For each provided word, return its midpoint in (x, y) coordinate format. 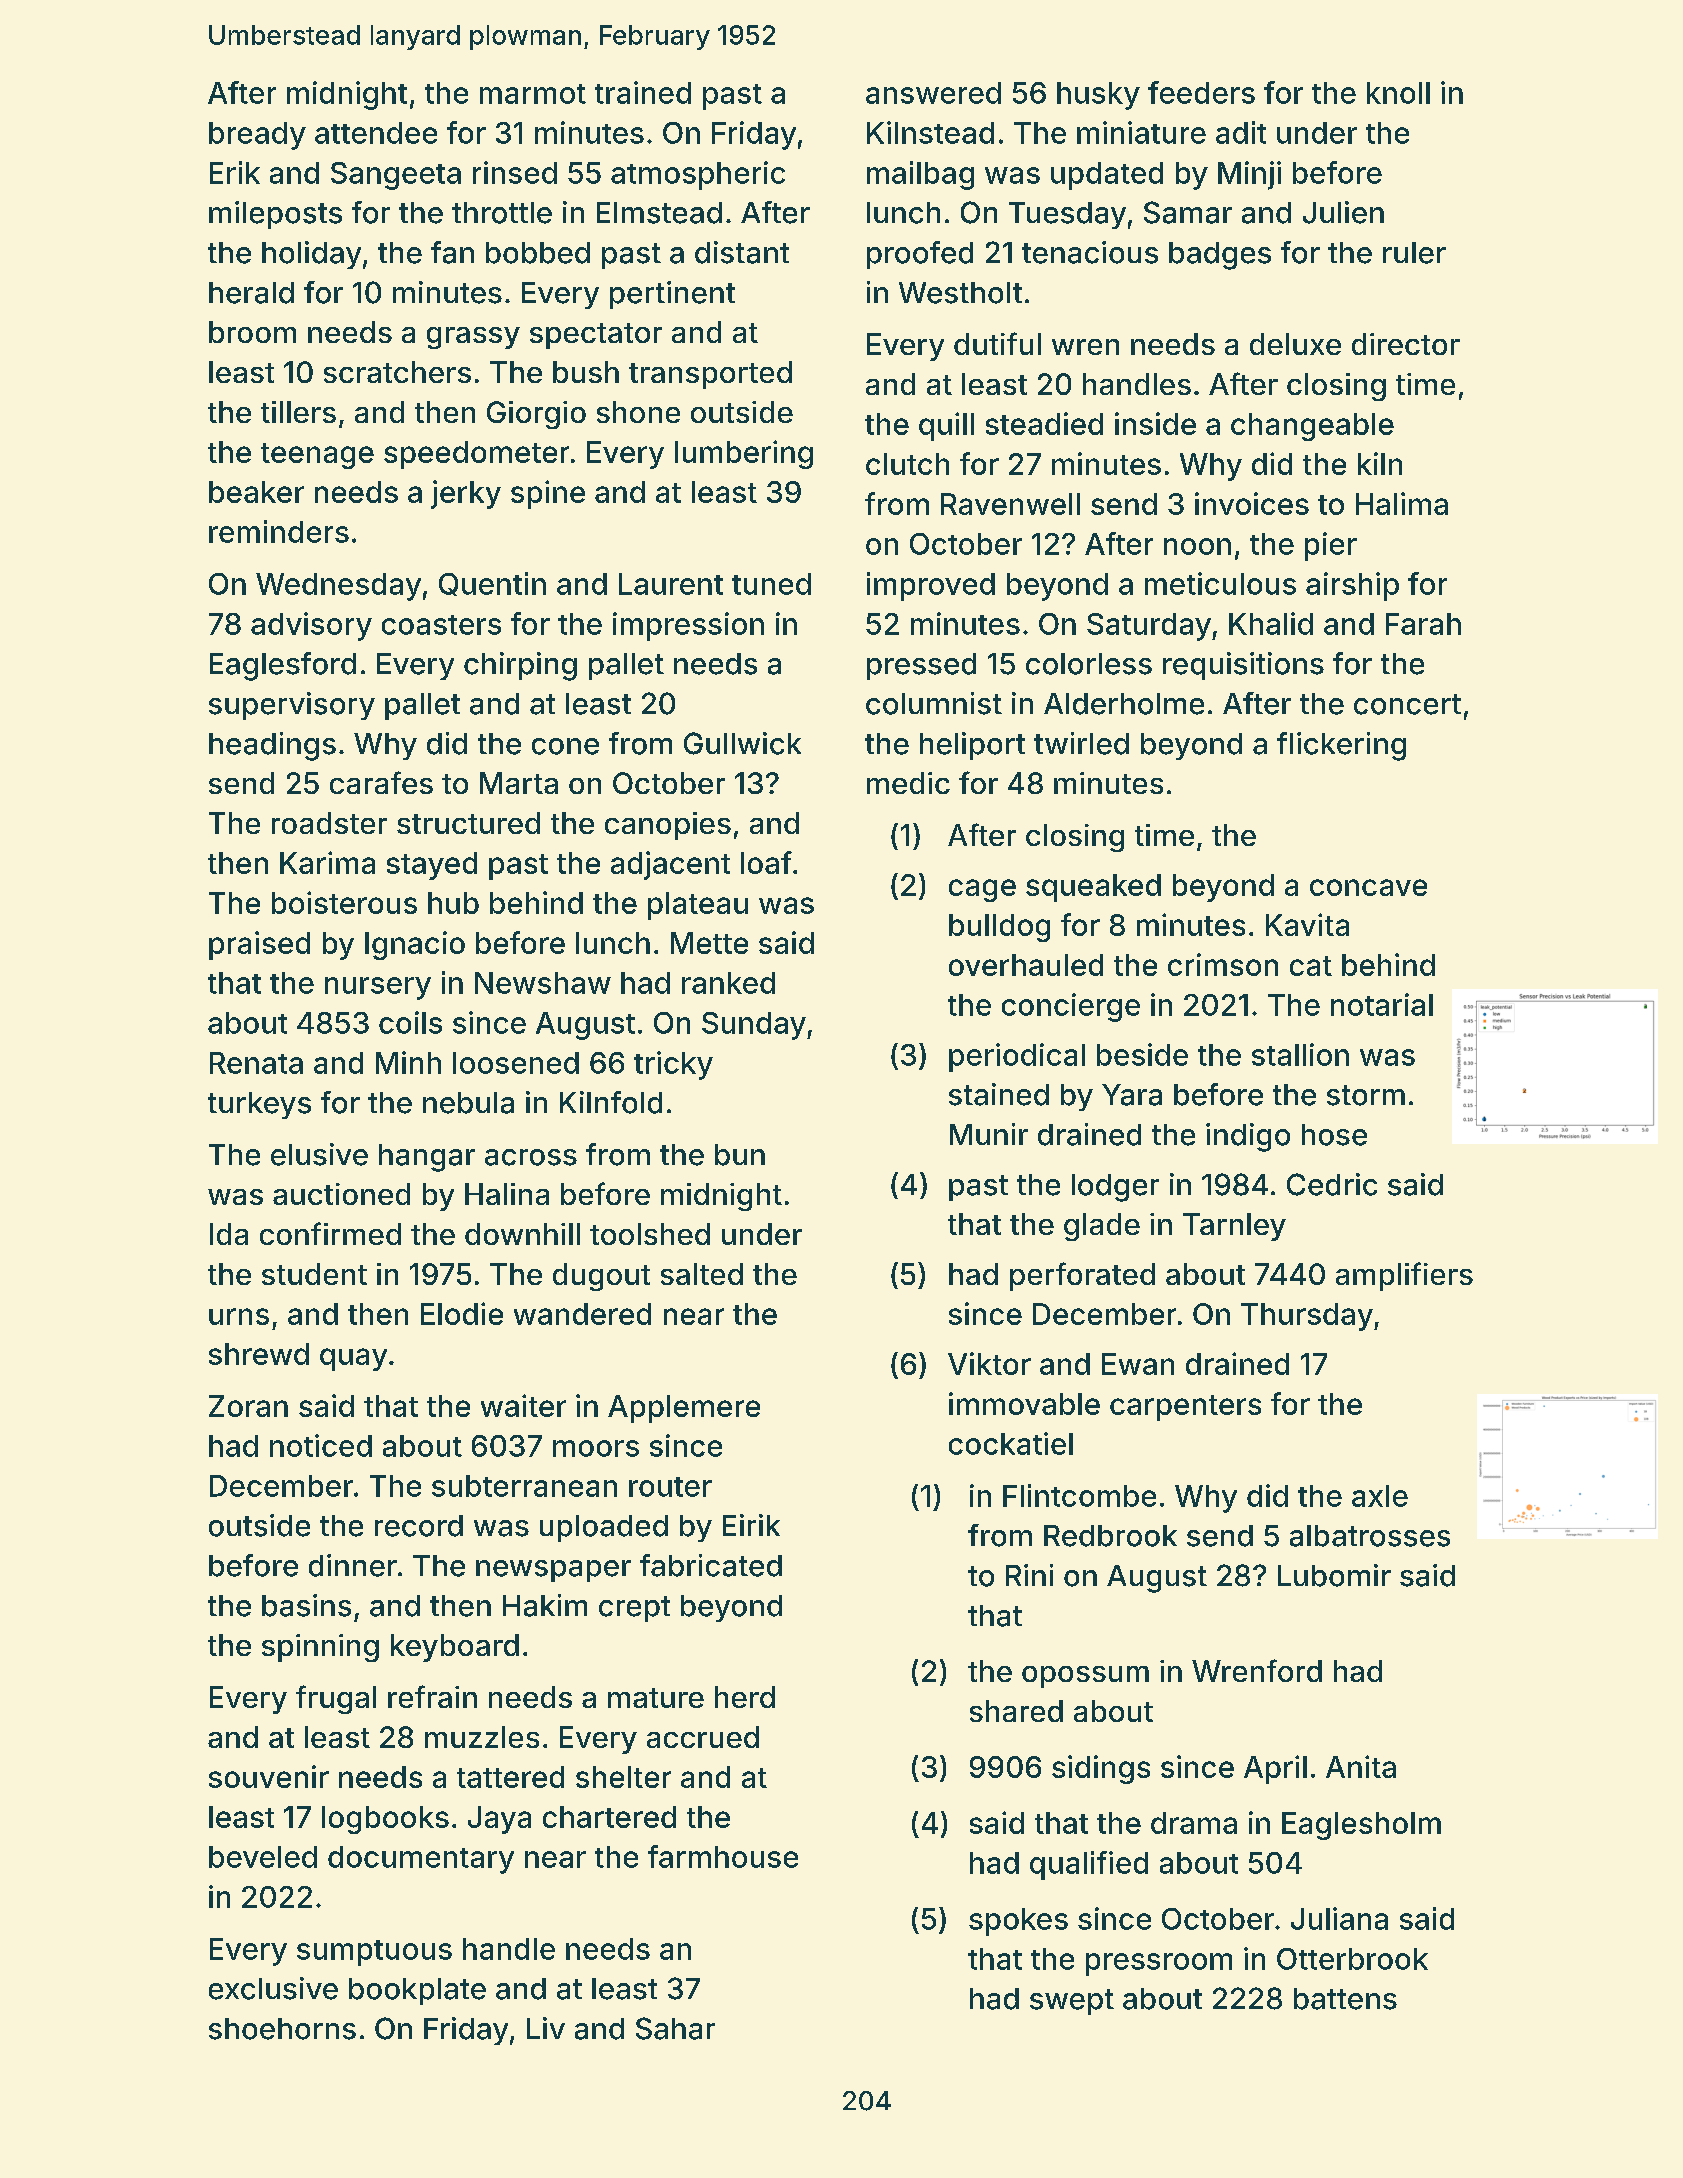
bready (257, 136)
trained (643, 92)
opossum (1085, 1677)
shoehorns (282, 2029)
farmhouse (723, 1856)
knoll (1398, 93)
